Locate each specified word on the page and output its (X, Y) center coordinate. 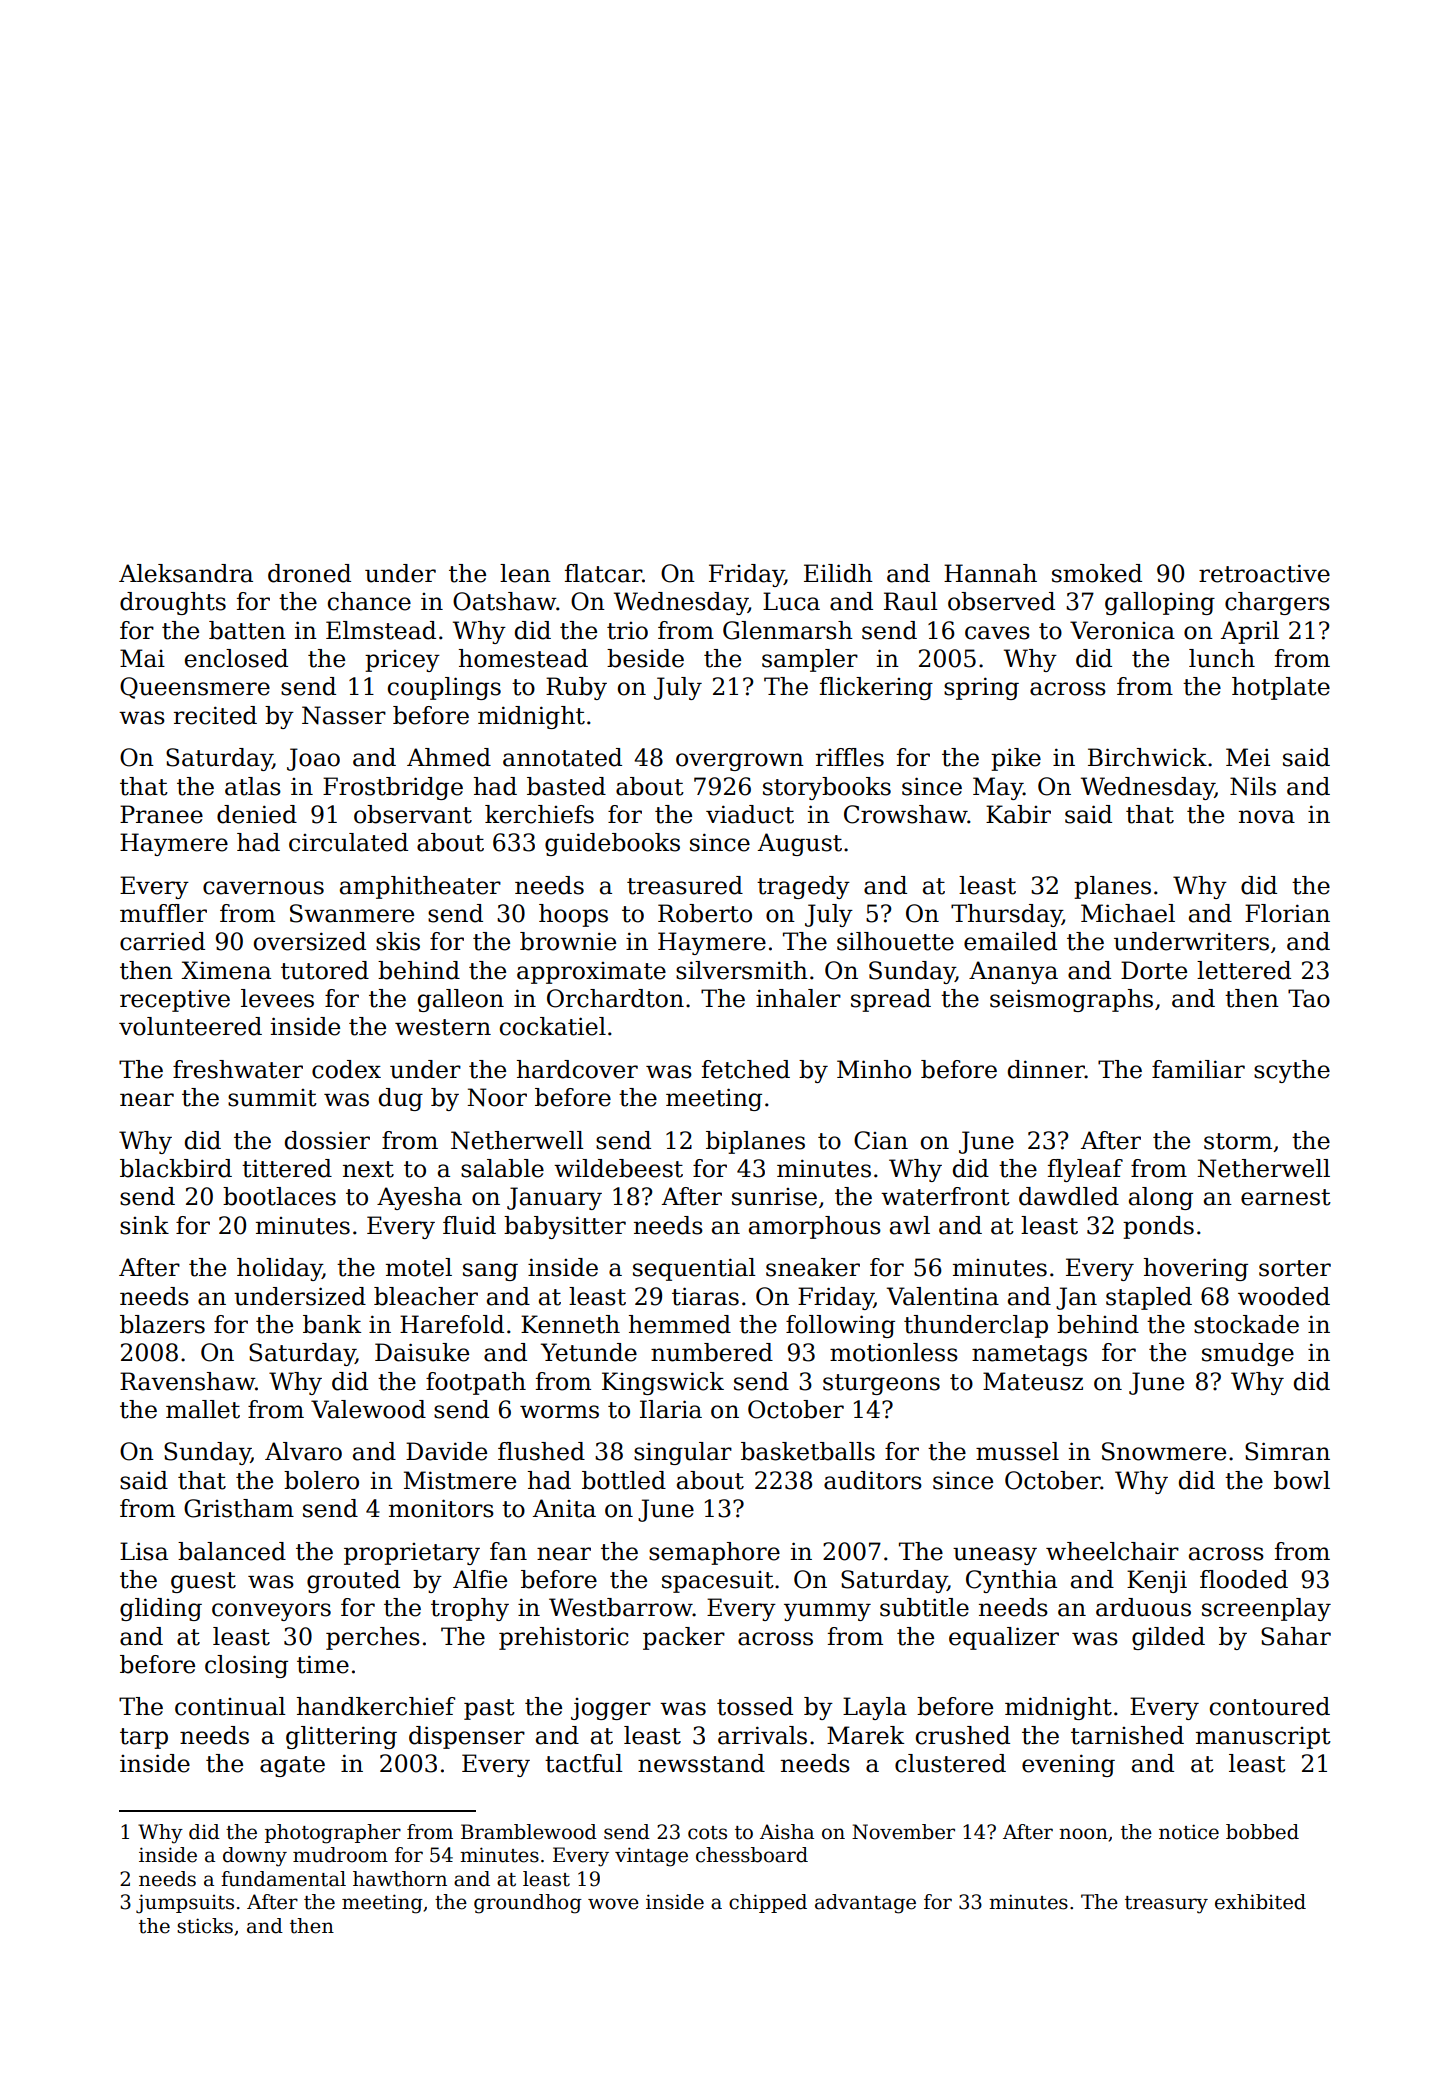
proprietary (412, 1554)
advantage (865, 1904)
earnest (1286, 1197)
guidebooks (612, 844)
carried (162, 941)
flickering (876, 688)
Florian (1287, 913)
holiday (279, 1269)
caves (997, 633)
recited (215, 715)
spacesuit (718, 1582)
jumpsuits (185, 1904)
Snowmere (1164, 1451)
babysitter (565, 1227)
